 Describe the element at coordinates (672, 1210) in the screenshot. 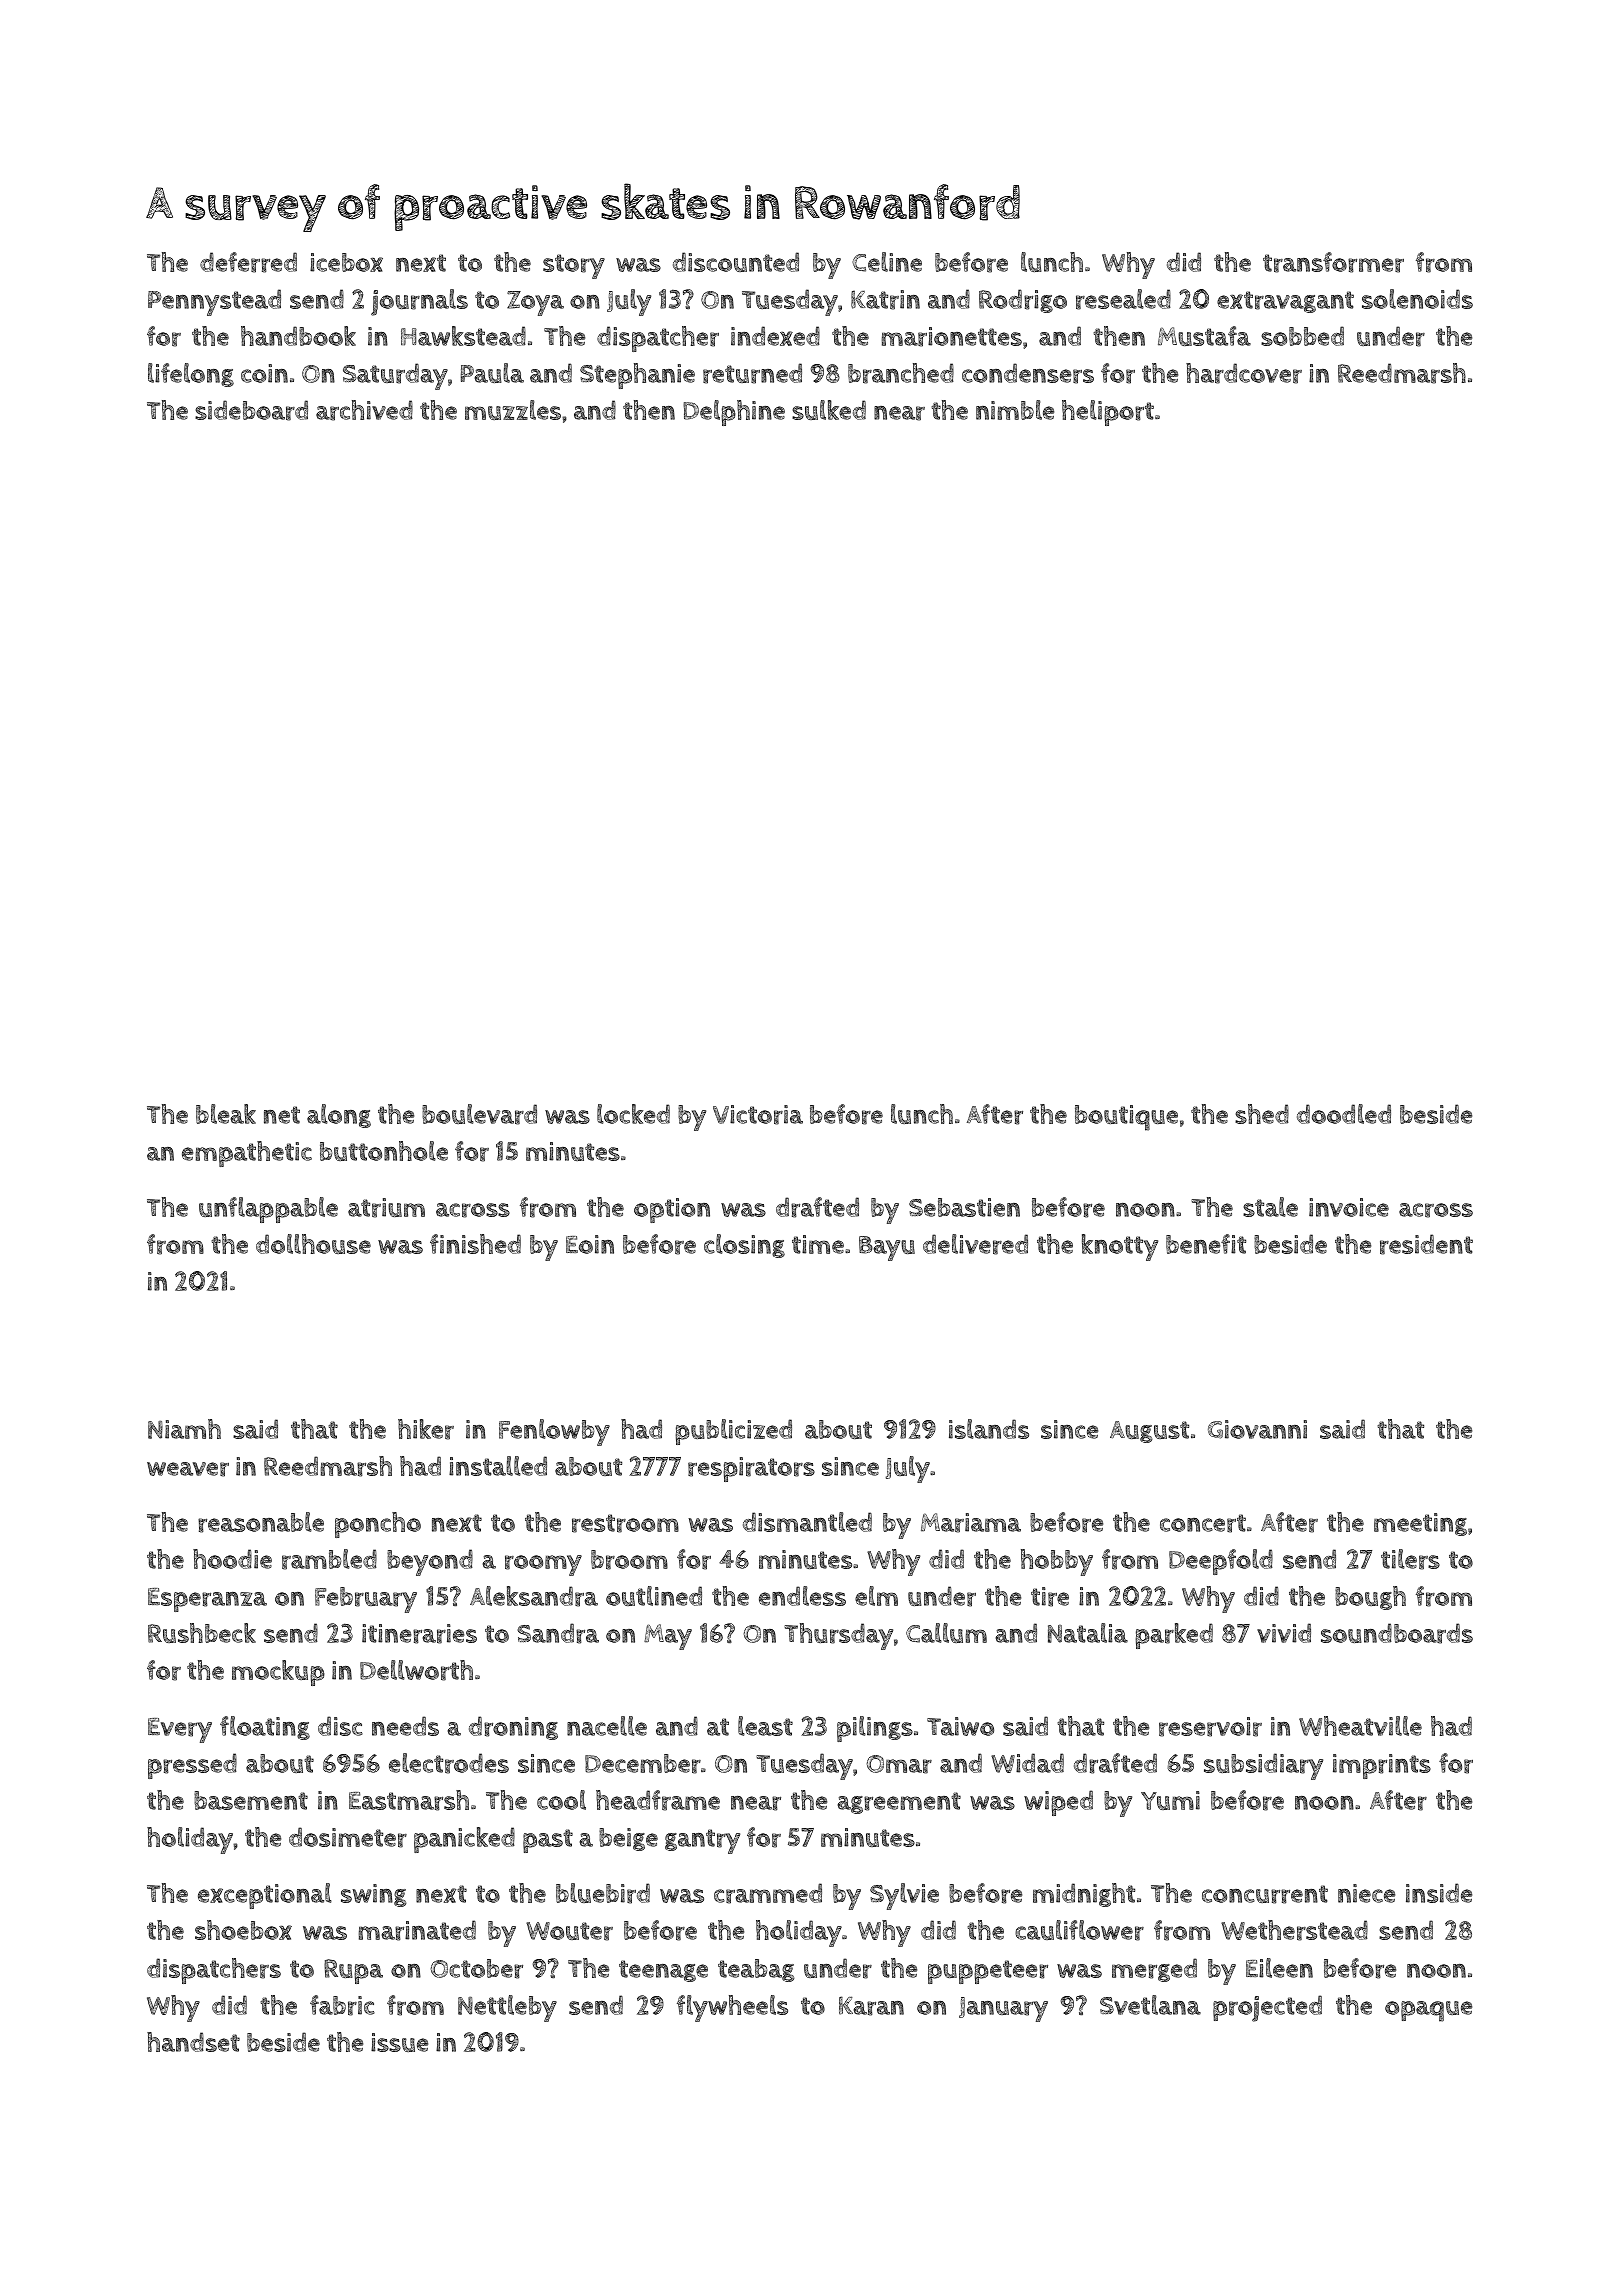

I see `option` at that location.
